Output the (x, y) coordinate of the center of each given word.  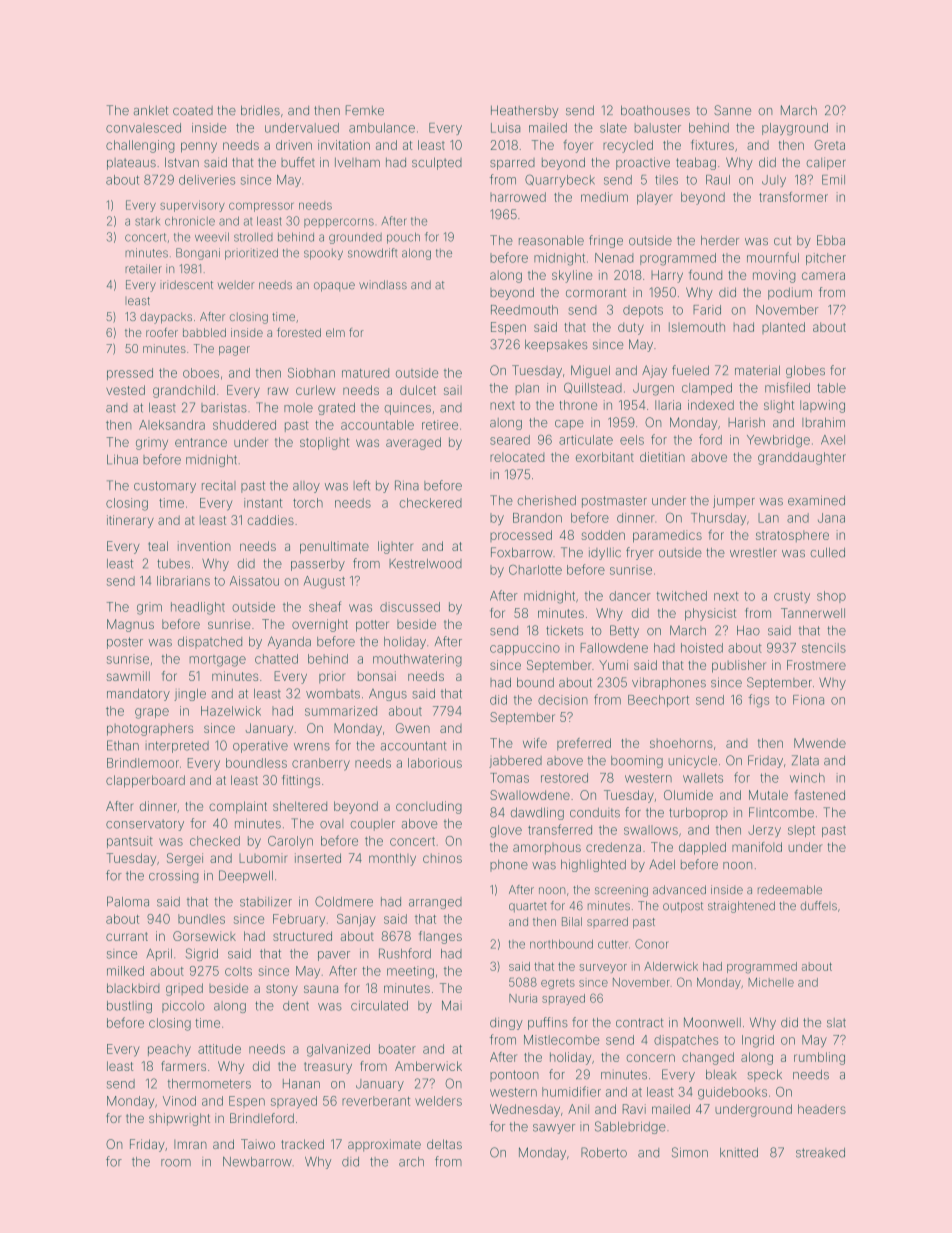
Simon (690, 1152)
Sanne (732, 110)
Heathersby (525, 111)
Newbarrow (257, 1162)
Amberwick (428, 1066)
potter (372, 626)
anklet (151, 110)
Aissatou (254, 581)
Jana (831, 518)
